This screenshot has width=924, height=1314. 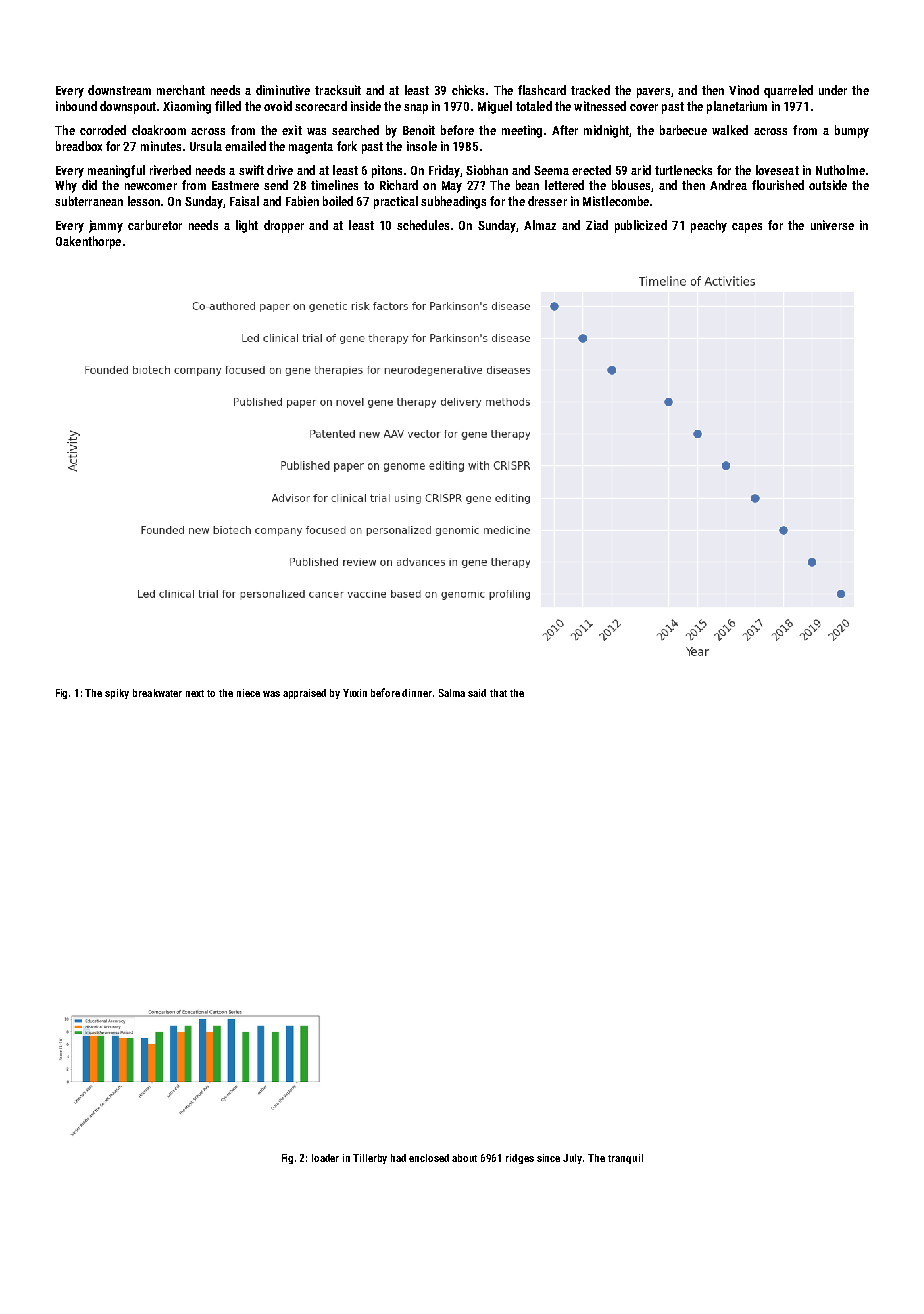 What do you see at coordinates (195, 693) in the screenshot?
I see `next` at bounding box center [195, 693].
